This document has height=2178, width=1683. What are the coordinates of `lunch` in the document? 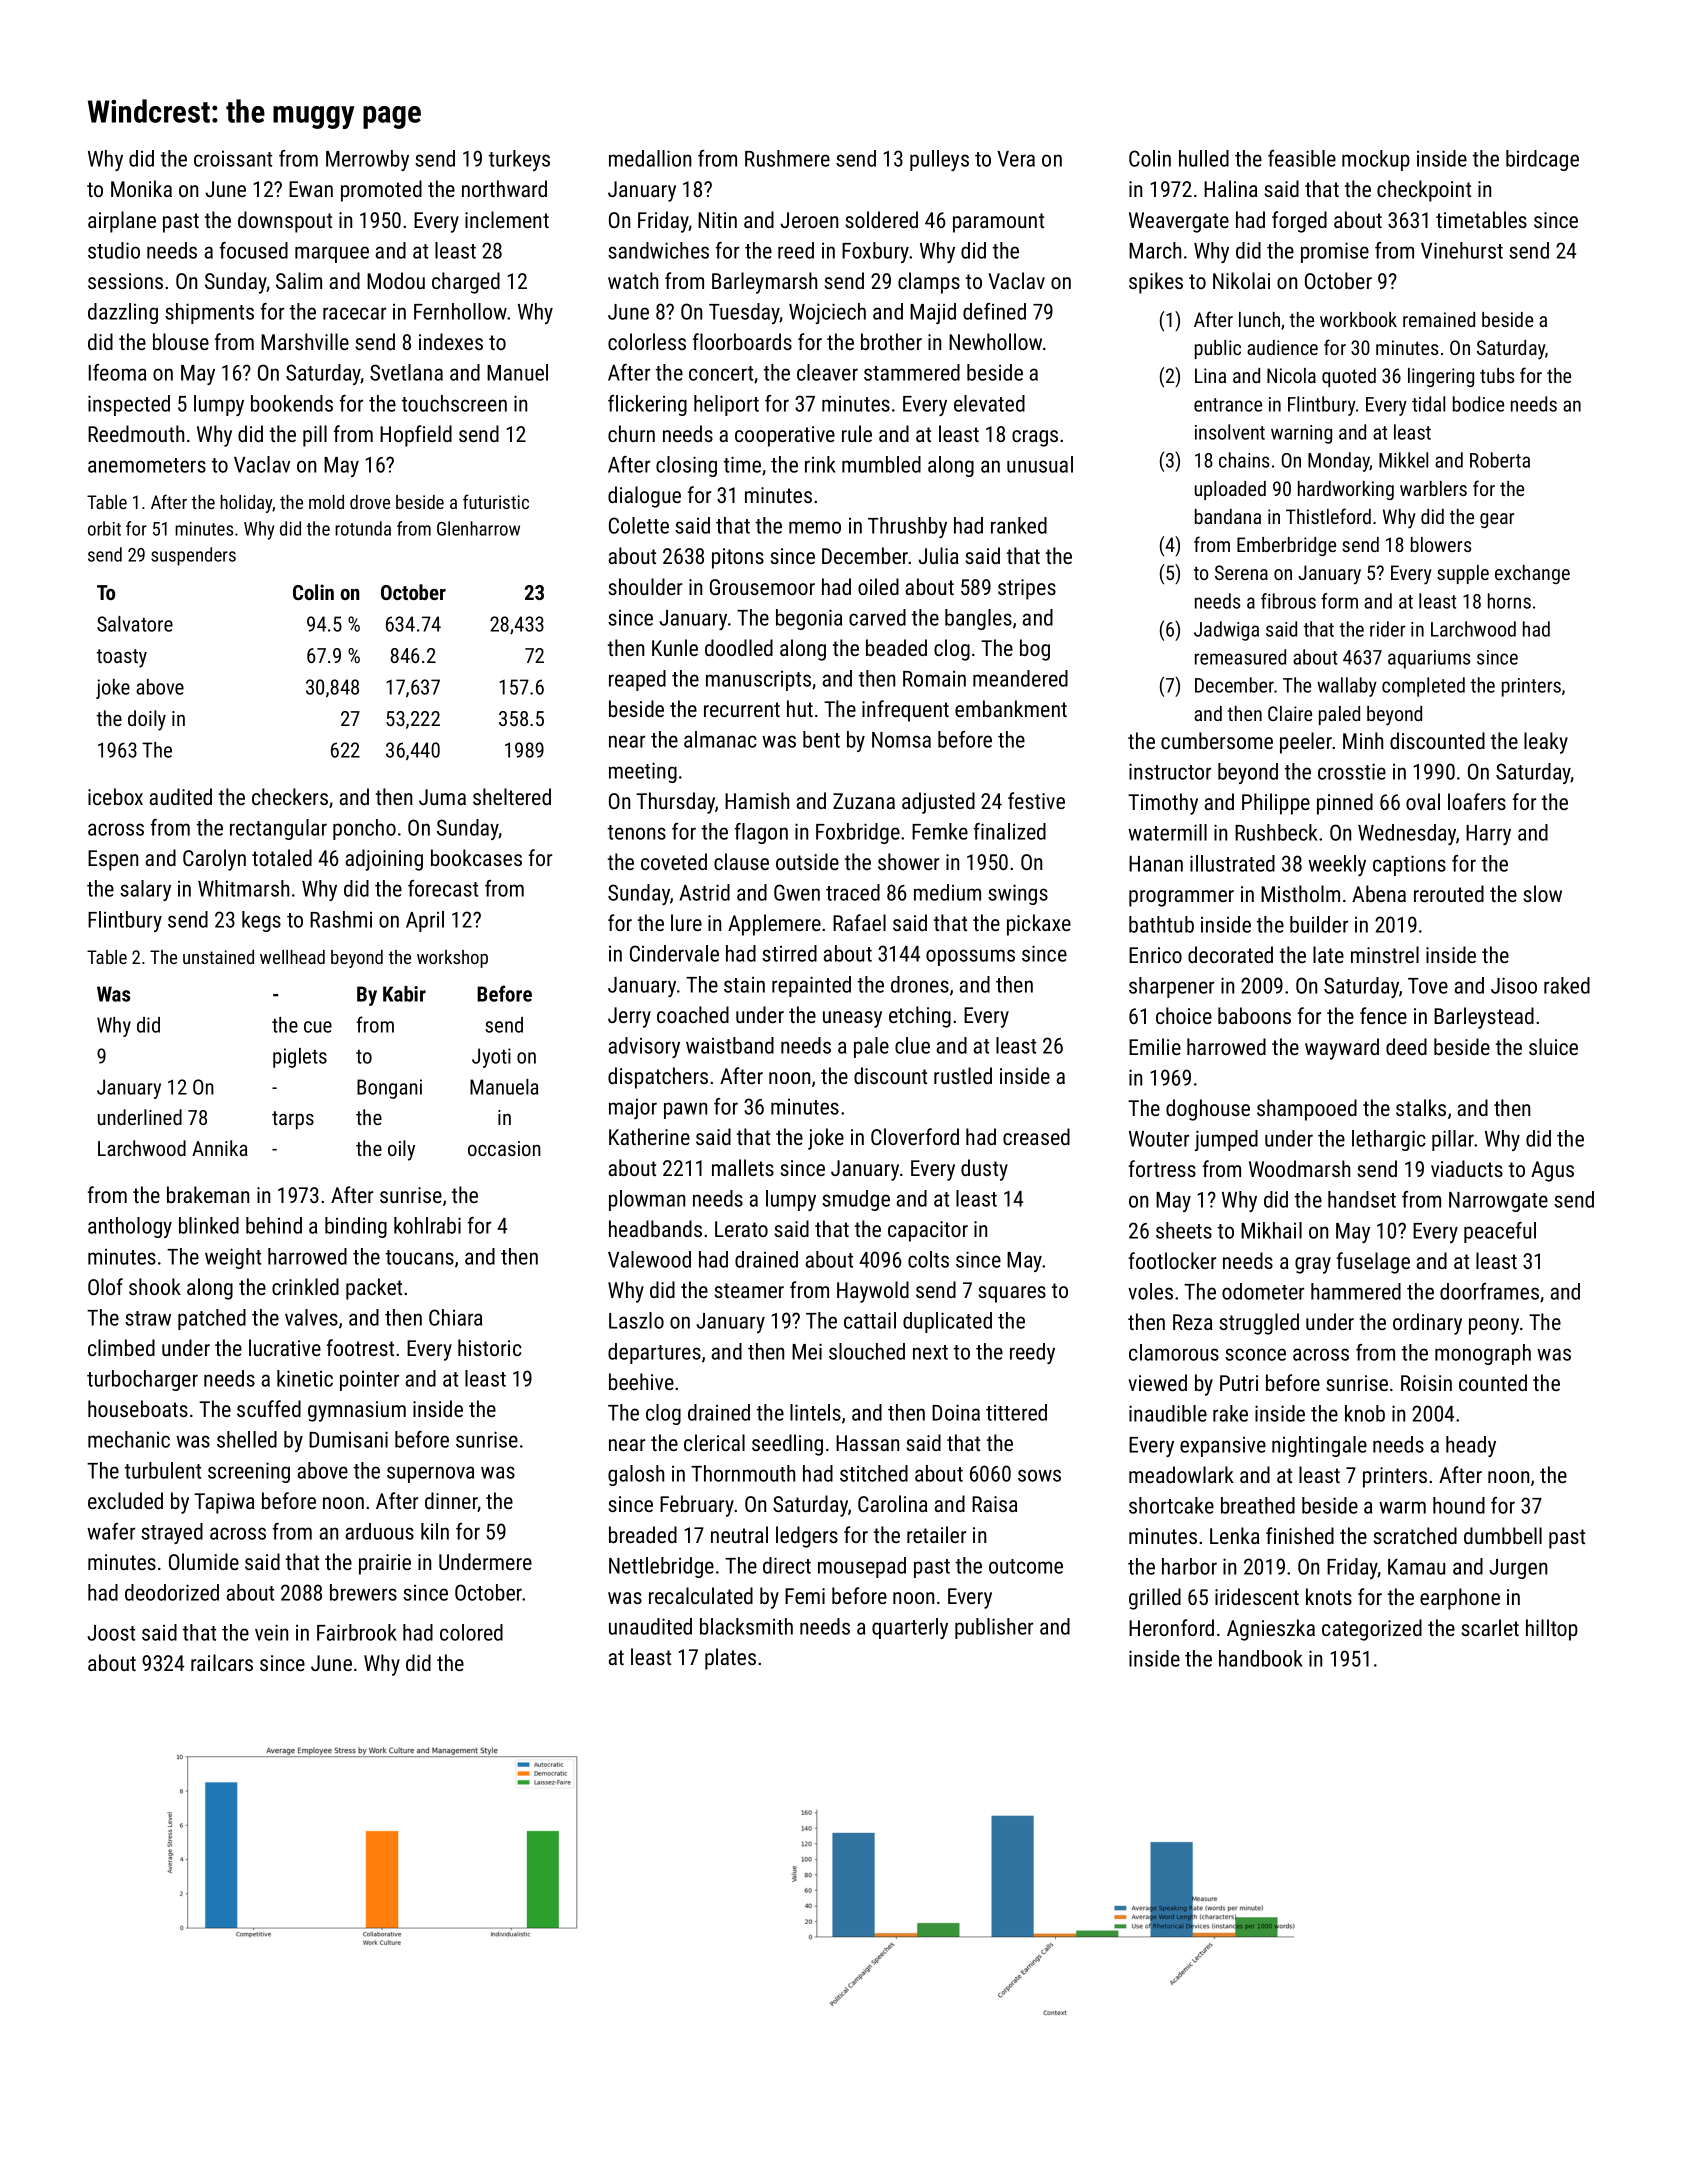 It's located at (1259, 319).
